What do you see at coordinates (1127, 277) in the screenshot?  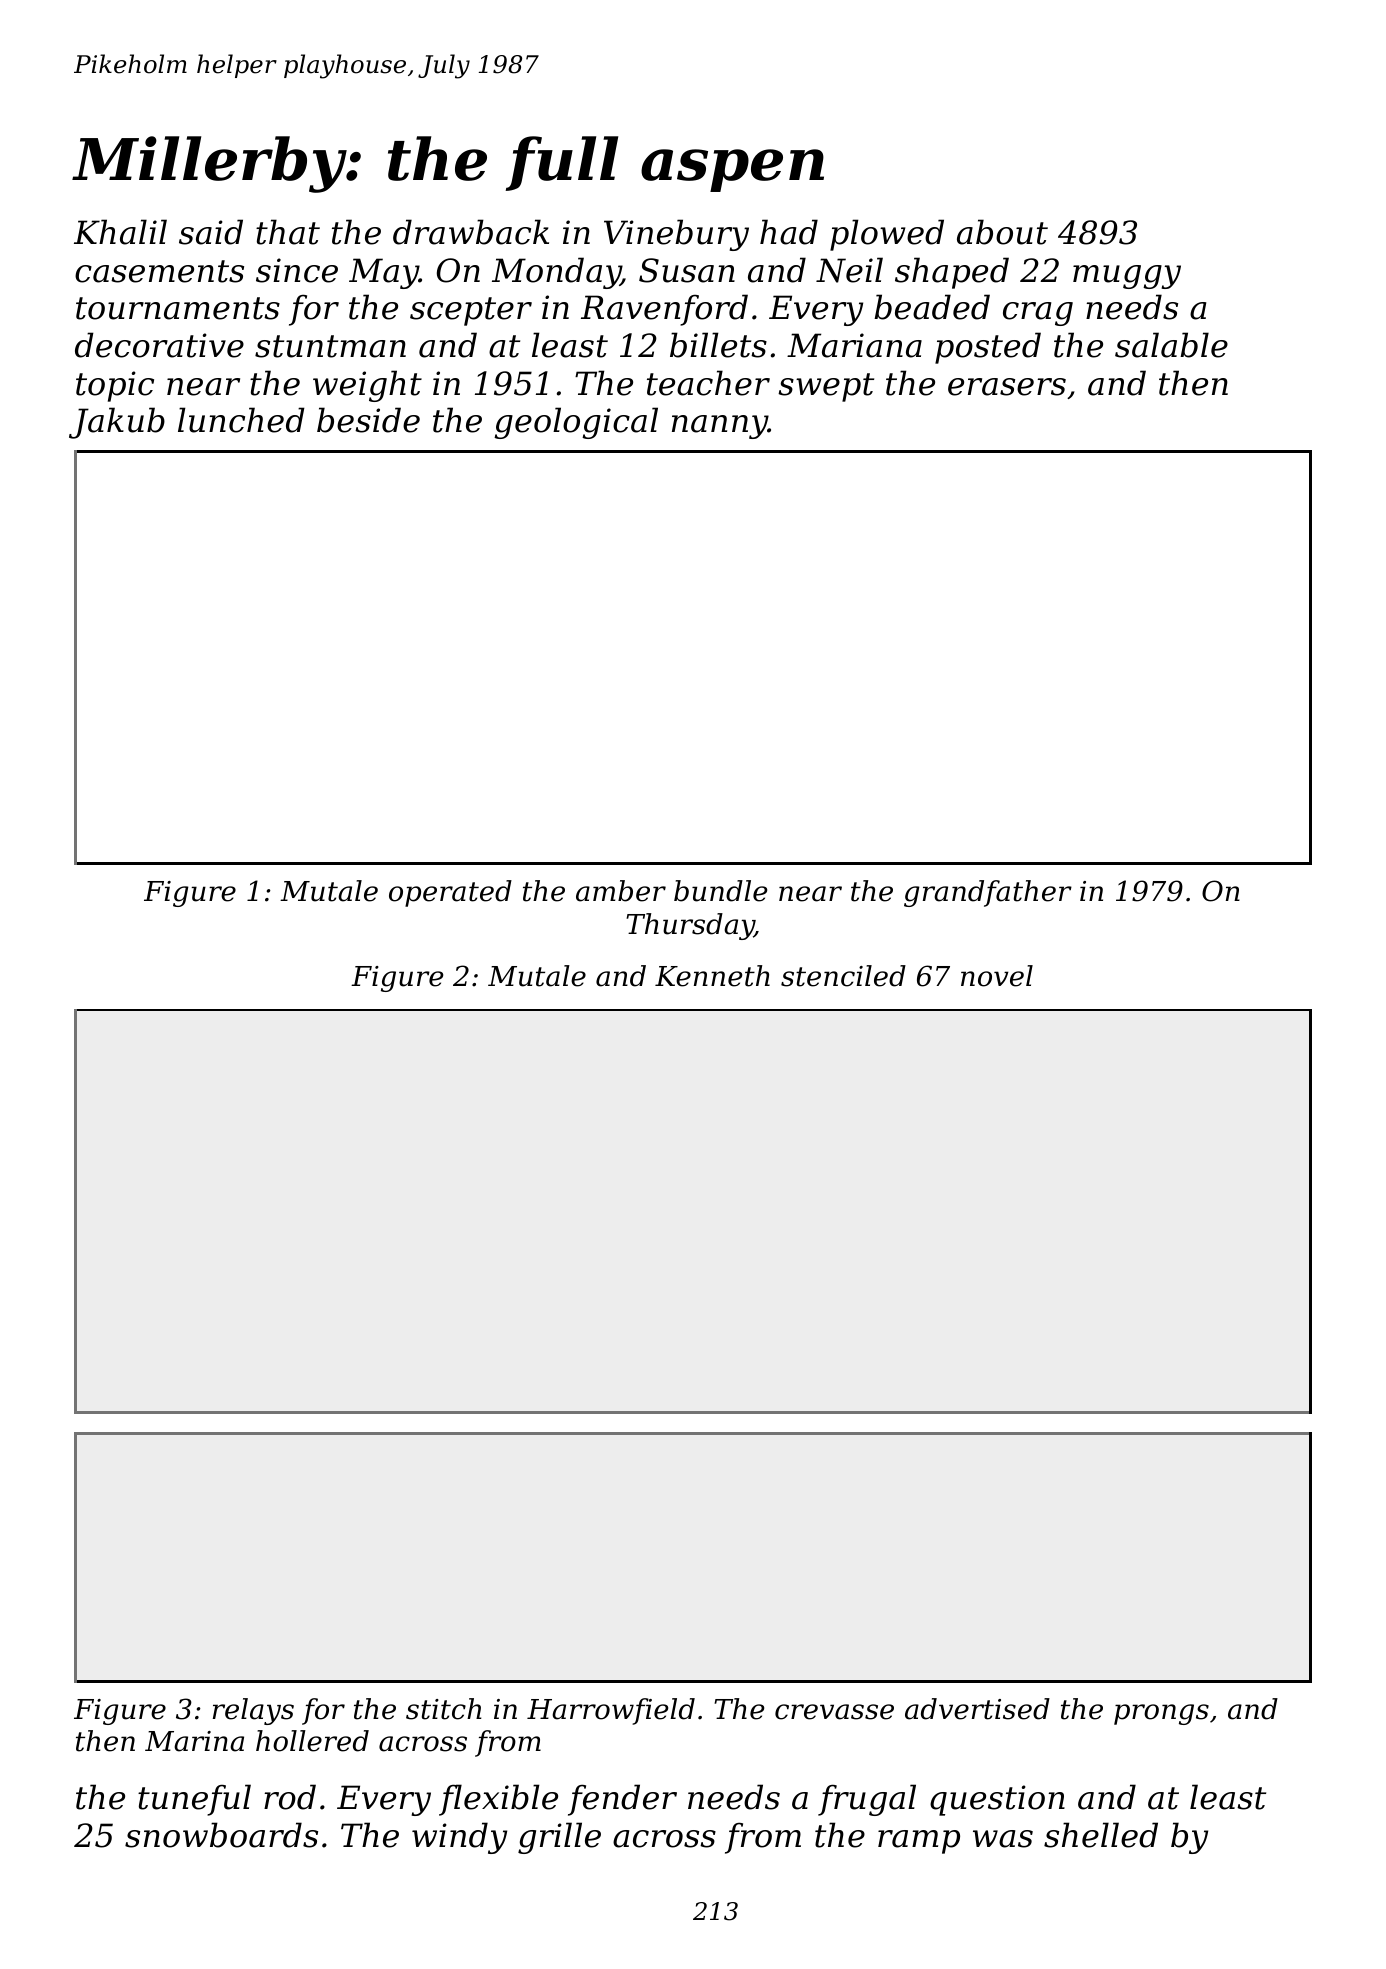 I see `muggy` at bounding box center [1127, 277].
